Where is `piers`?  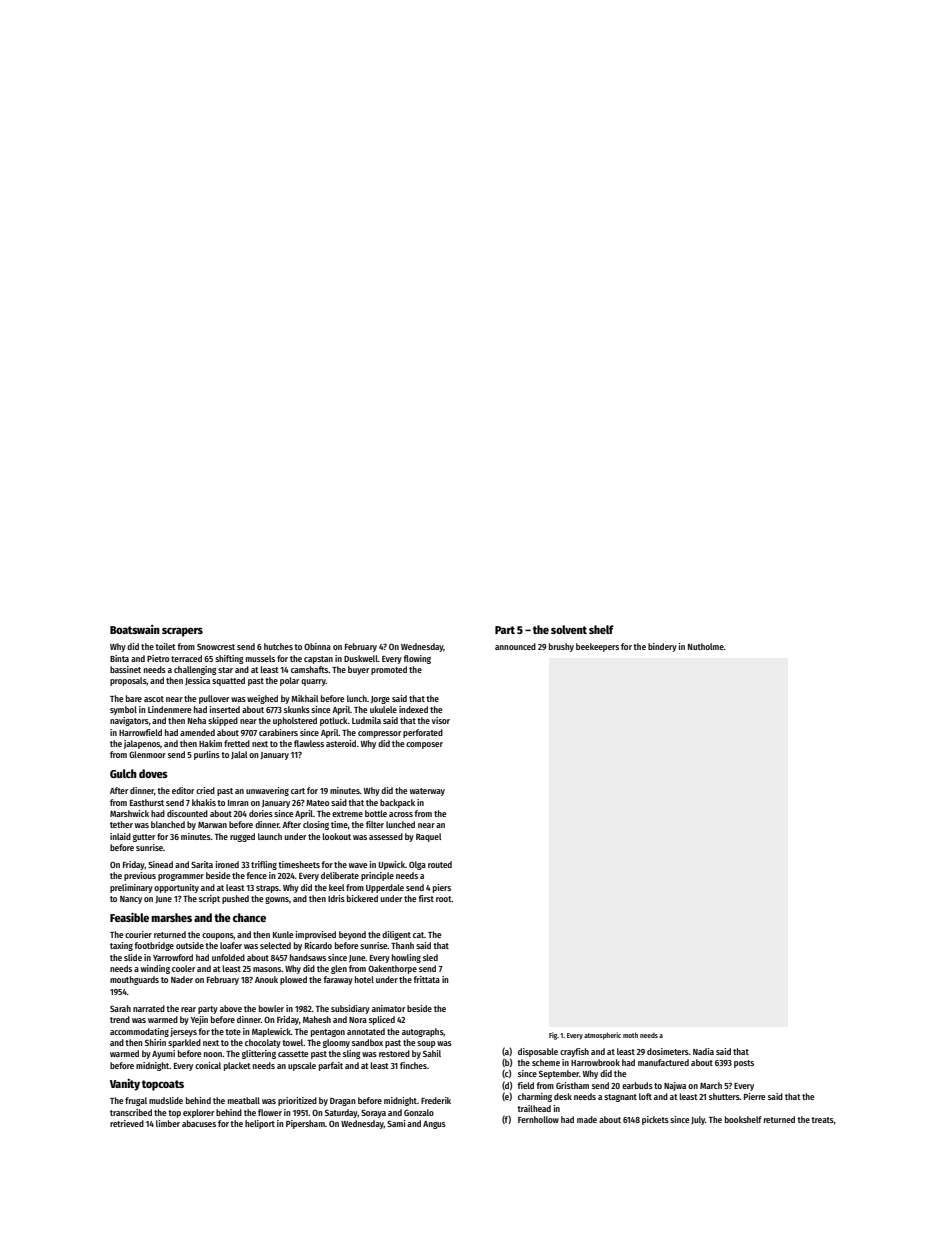 piers is located at coordinates (442, 888).
